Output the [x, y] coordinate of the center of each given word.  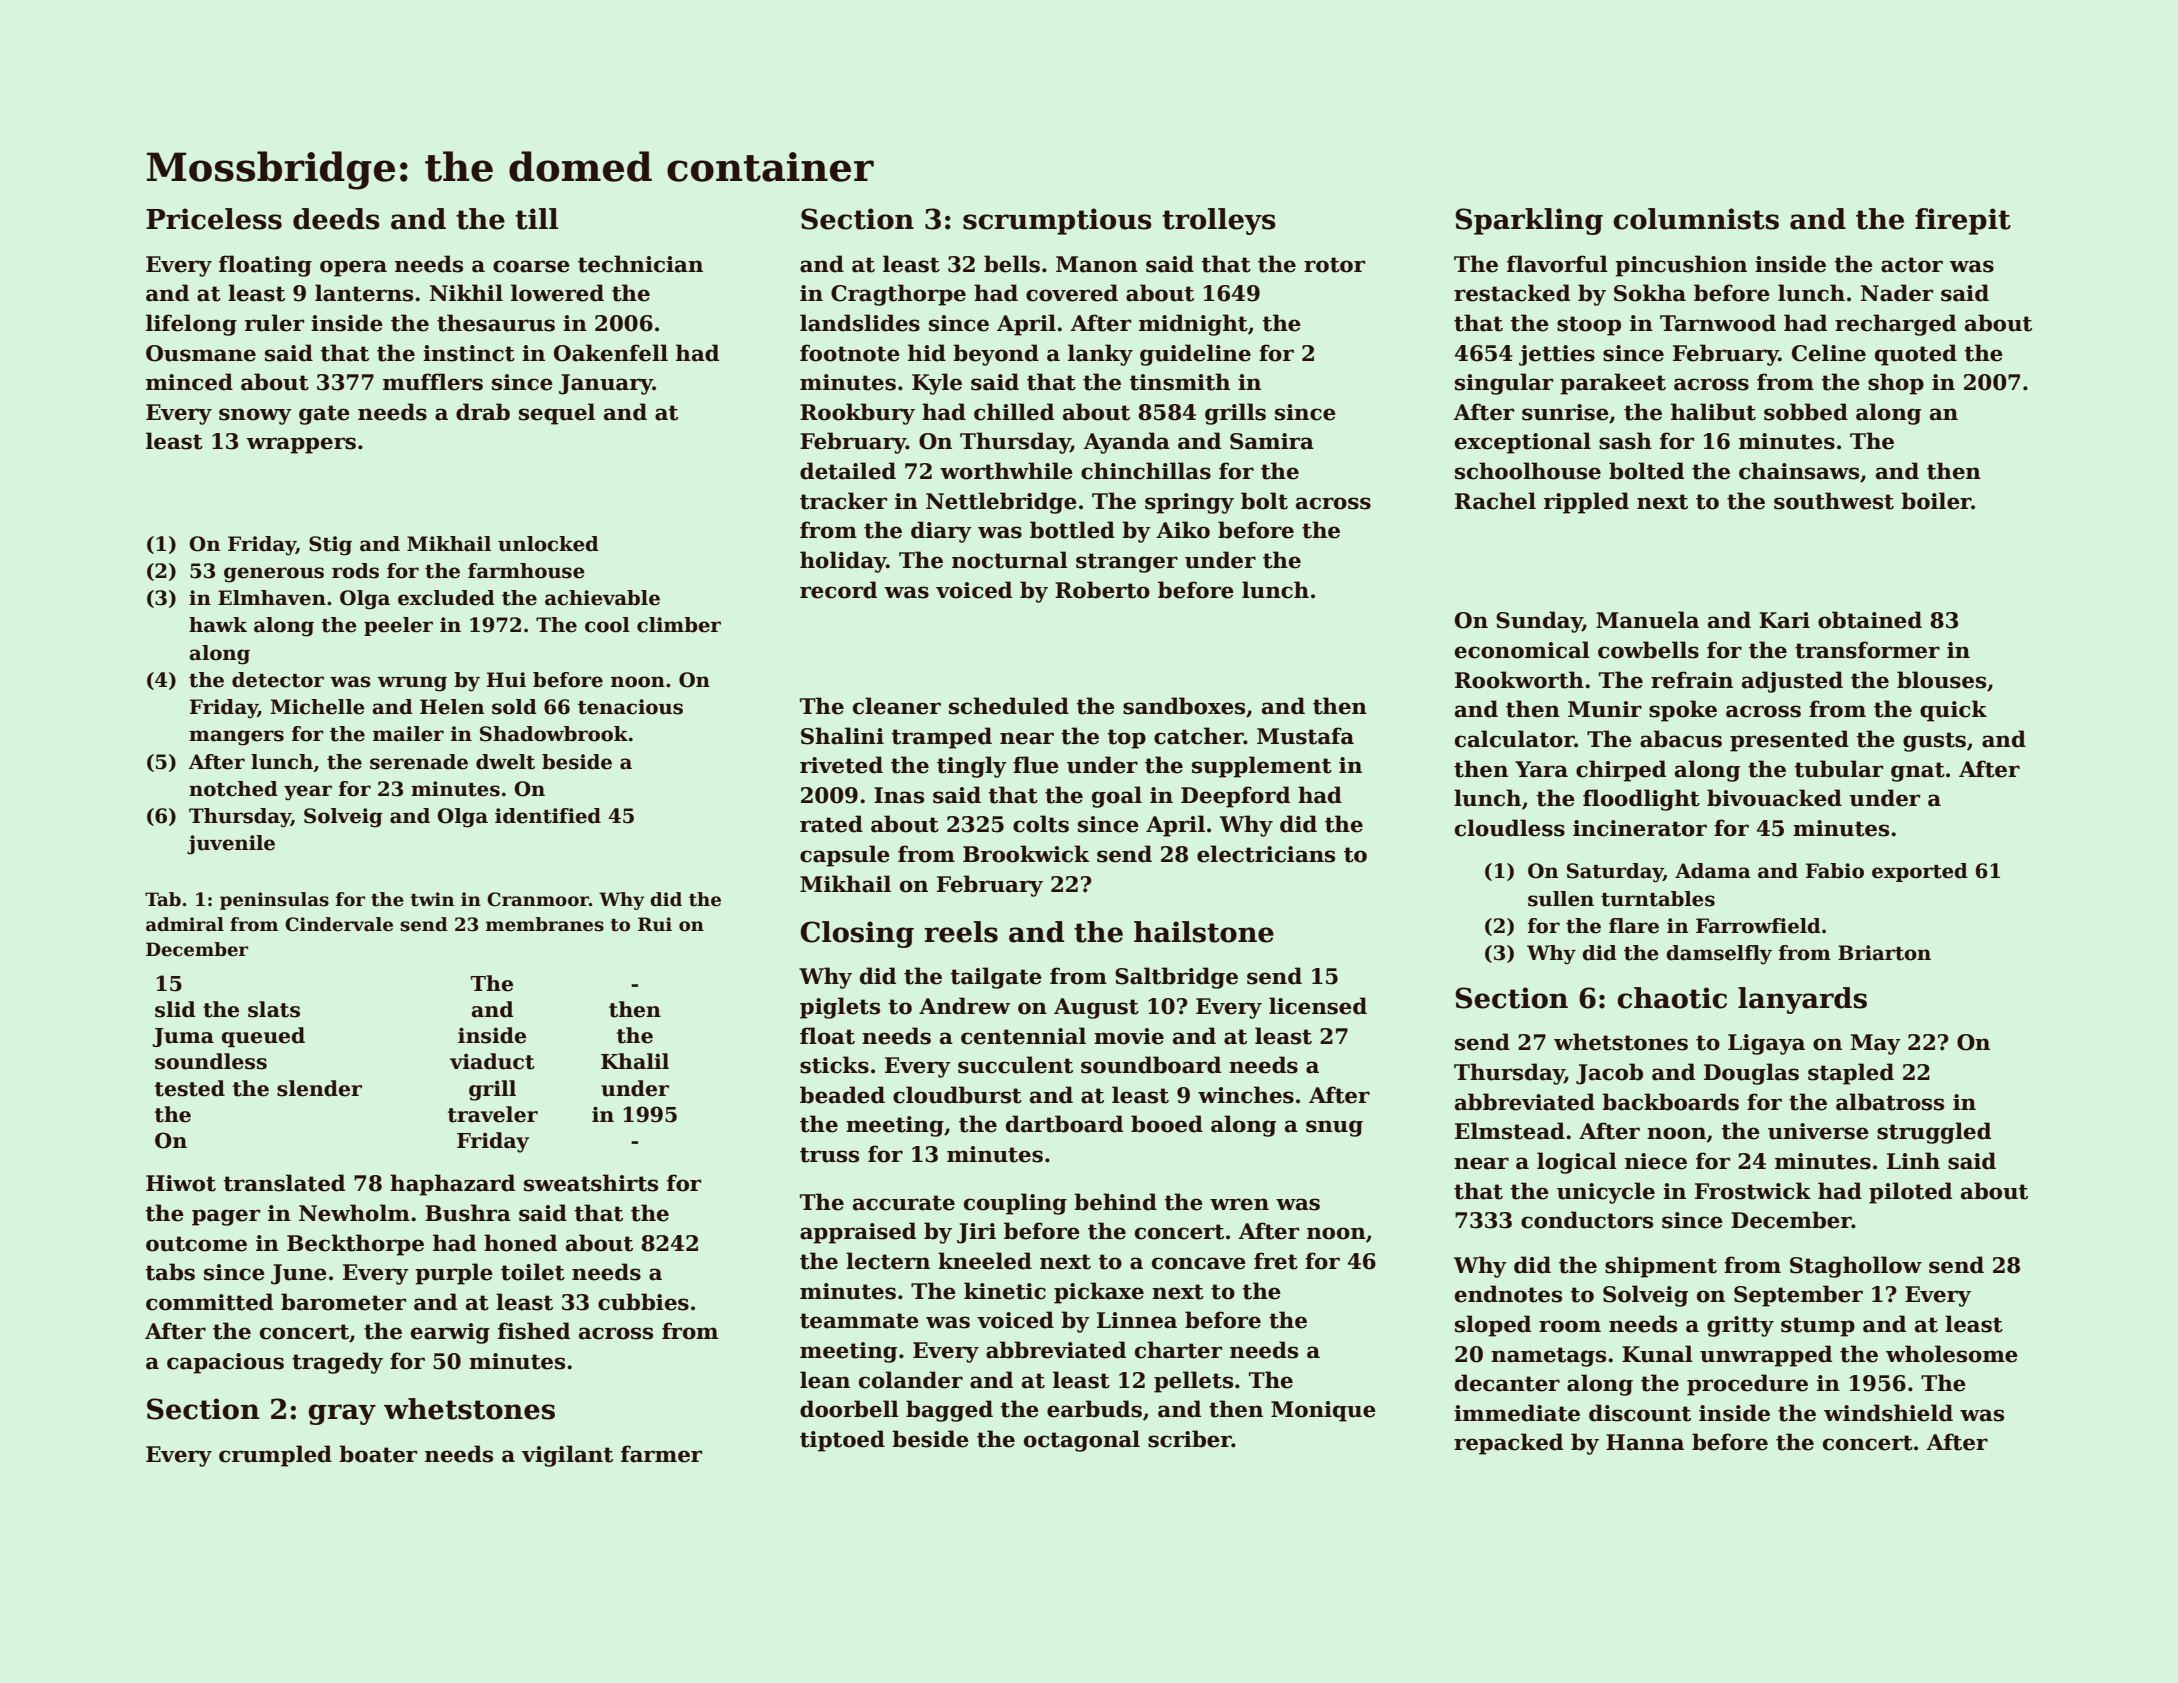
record [838, 590]
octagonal [1082, 1441]
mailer [408, 734]
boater [378, 1454]
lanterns [364, 293]
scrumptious [1057, 221]
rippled [1586, 503]
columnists [1696, 219]
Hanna [1645, 1442]
